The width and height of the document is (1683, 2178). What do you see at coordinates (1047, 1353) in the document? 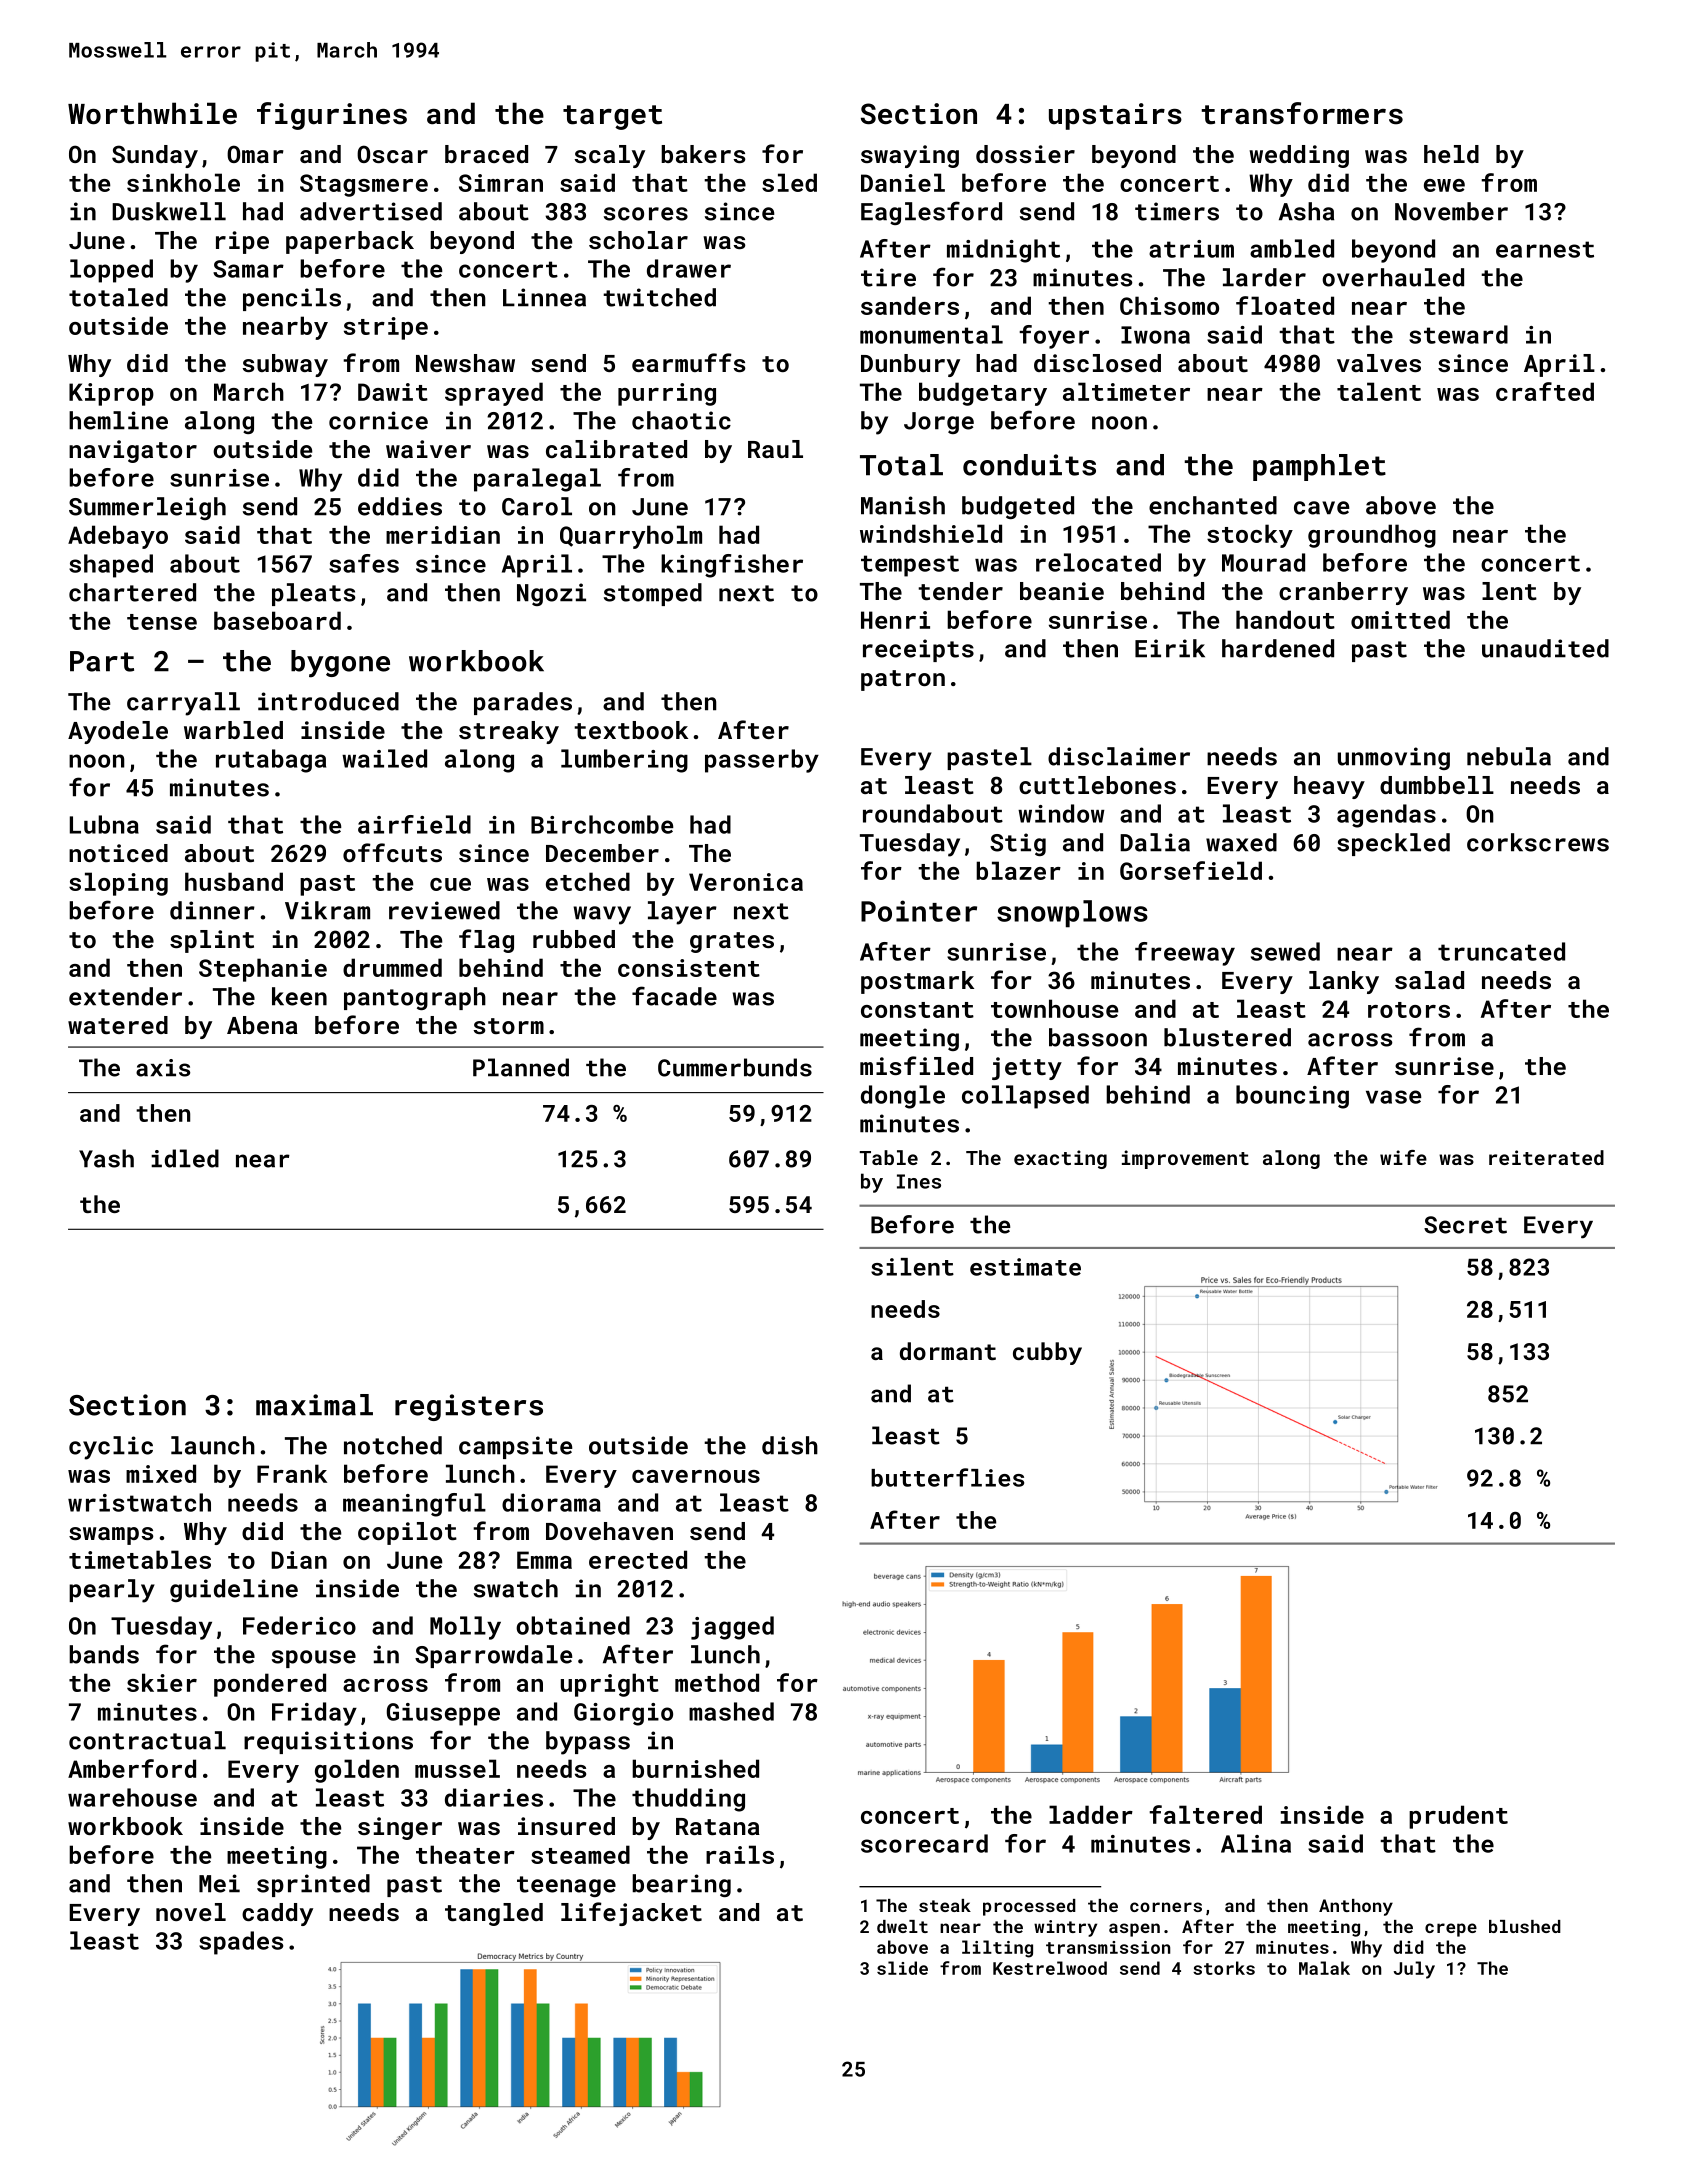
I see `cubby` at bounding box center [1047, 1353].
